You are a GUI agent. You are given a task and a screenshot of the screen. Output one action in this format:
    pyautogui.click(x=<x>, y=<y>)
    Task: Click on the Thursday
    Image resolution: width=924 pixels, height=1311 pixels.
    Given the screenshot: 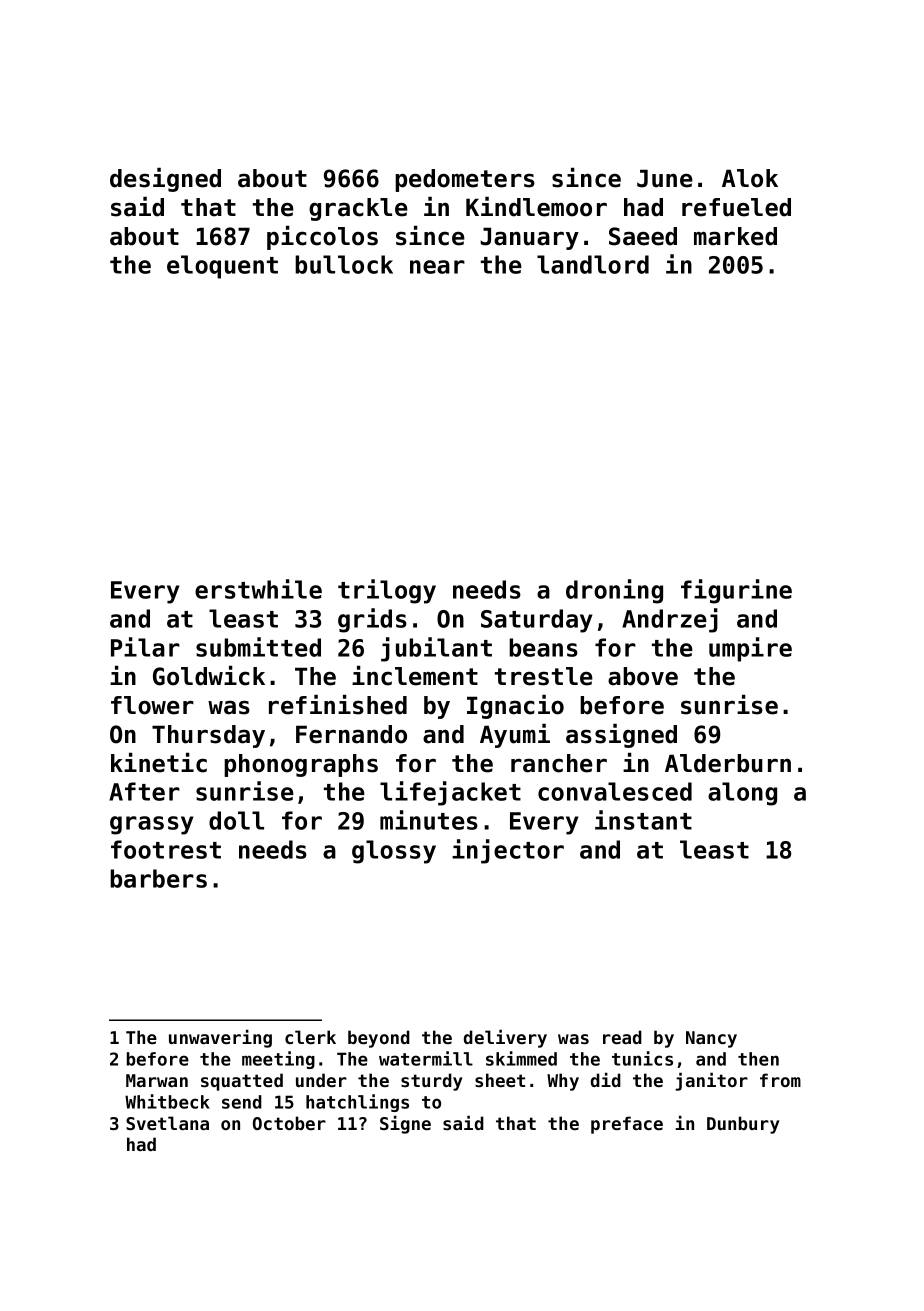 What is the action you would take?
    pyautogui.click(x=208, y=736)
